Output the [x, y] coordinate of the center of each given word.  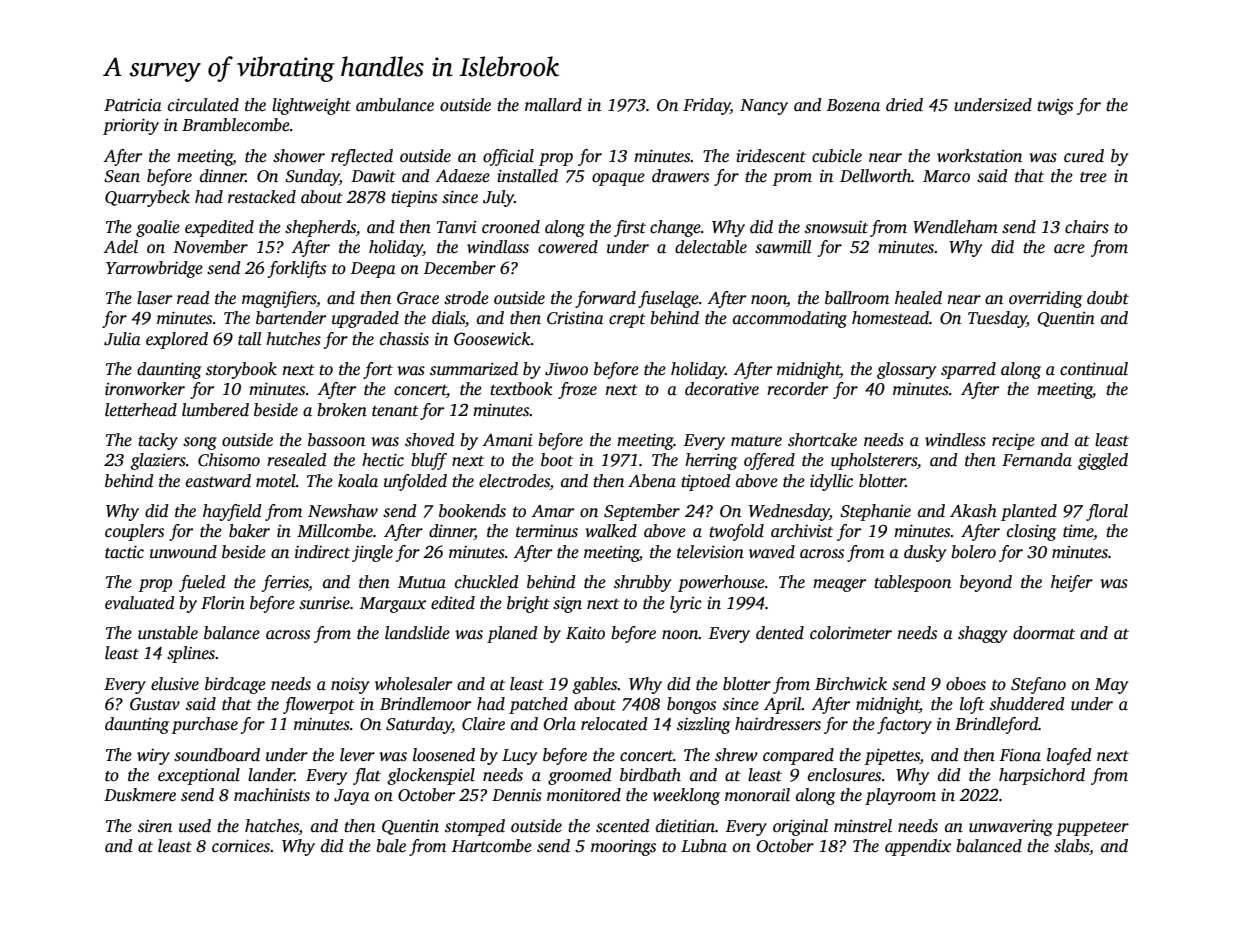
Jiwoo [566, 369]
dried [904, 105]
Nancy [764, 107]
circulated [203, 105]
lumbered [215, 410]
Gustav [155, 704]
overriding [1045, 299]
